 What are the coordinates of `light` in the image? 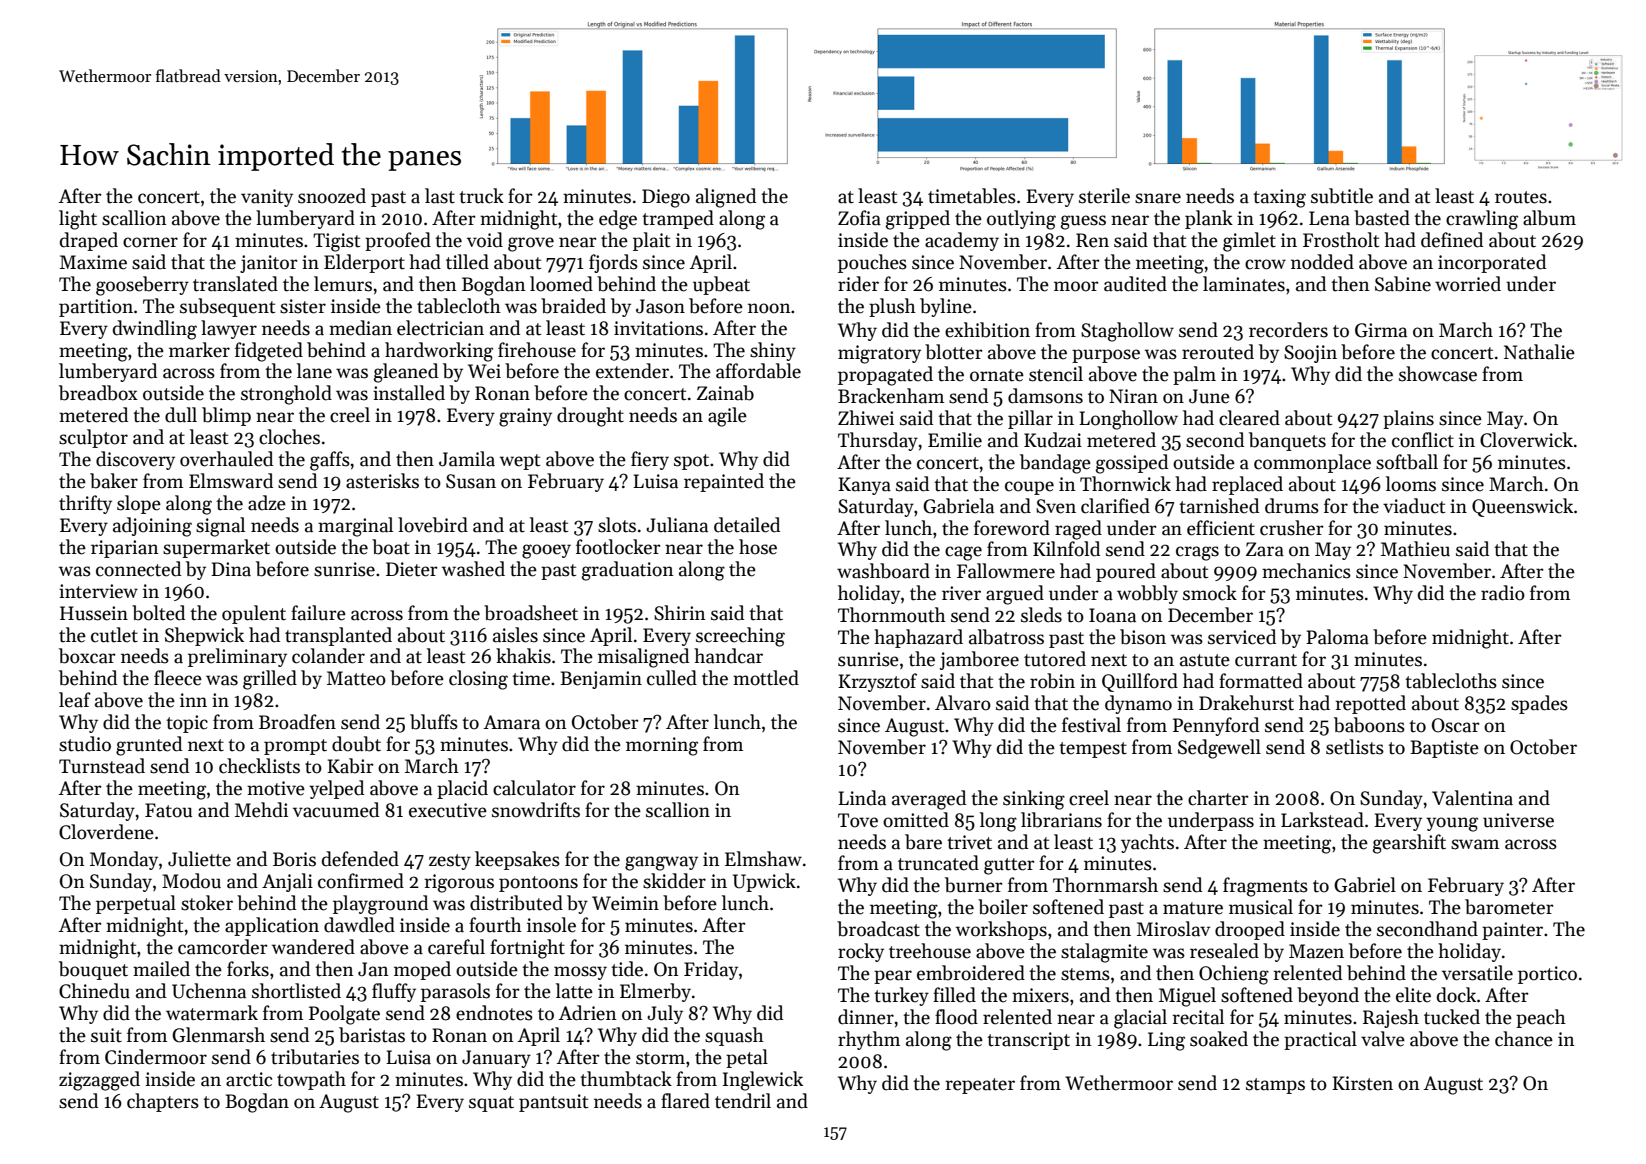 It's located at (78, 220).
